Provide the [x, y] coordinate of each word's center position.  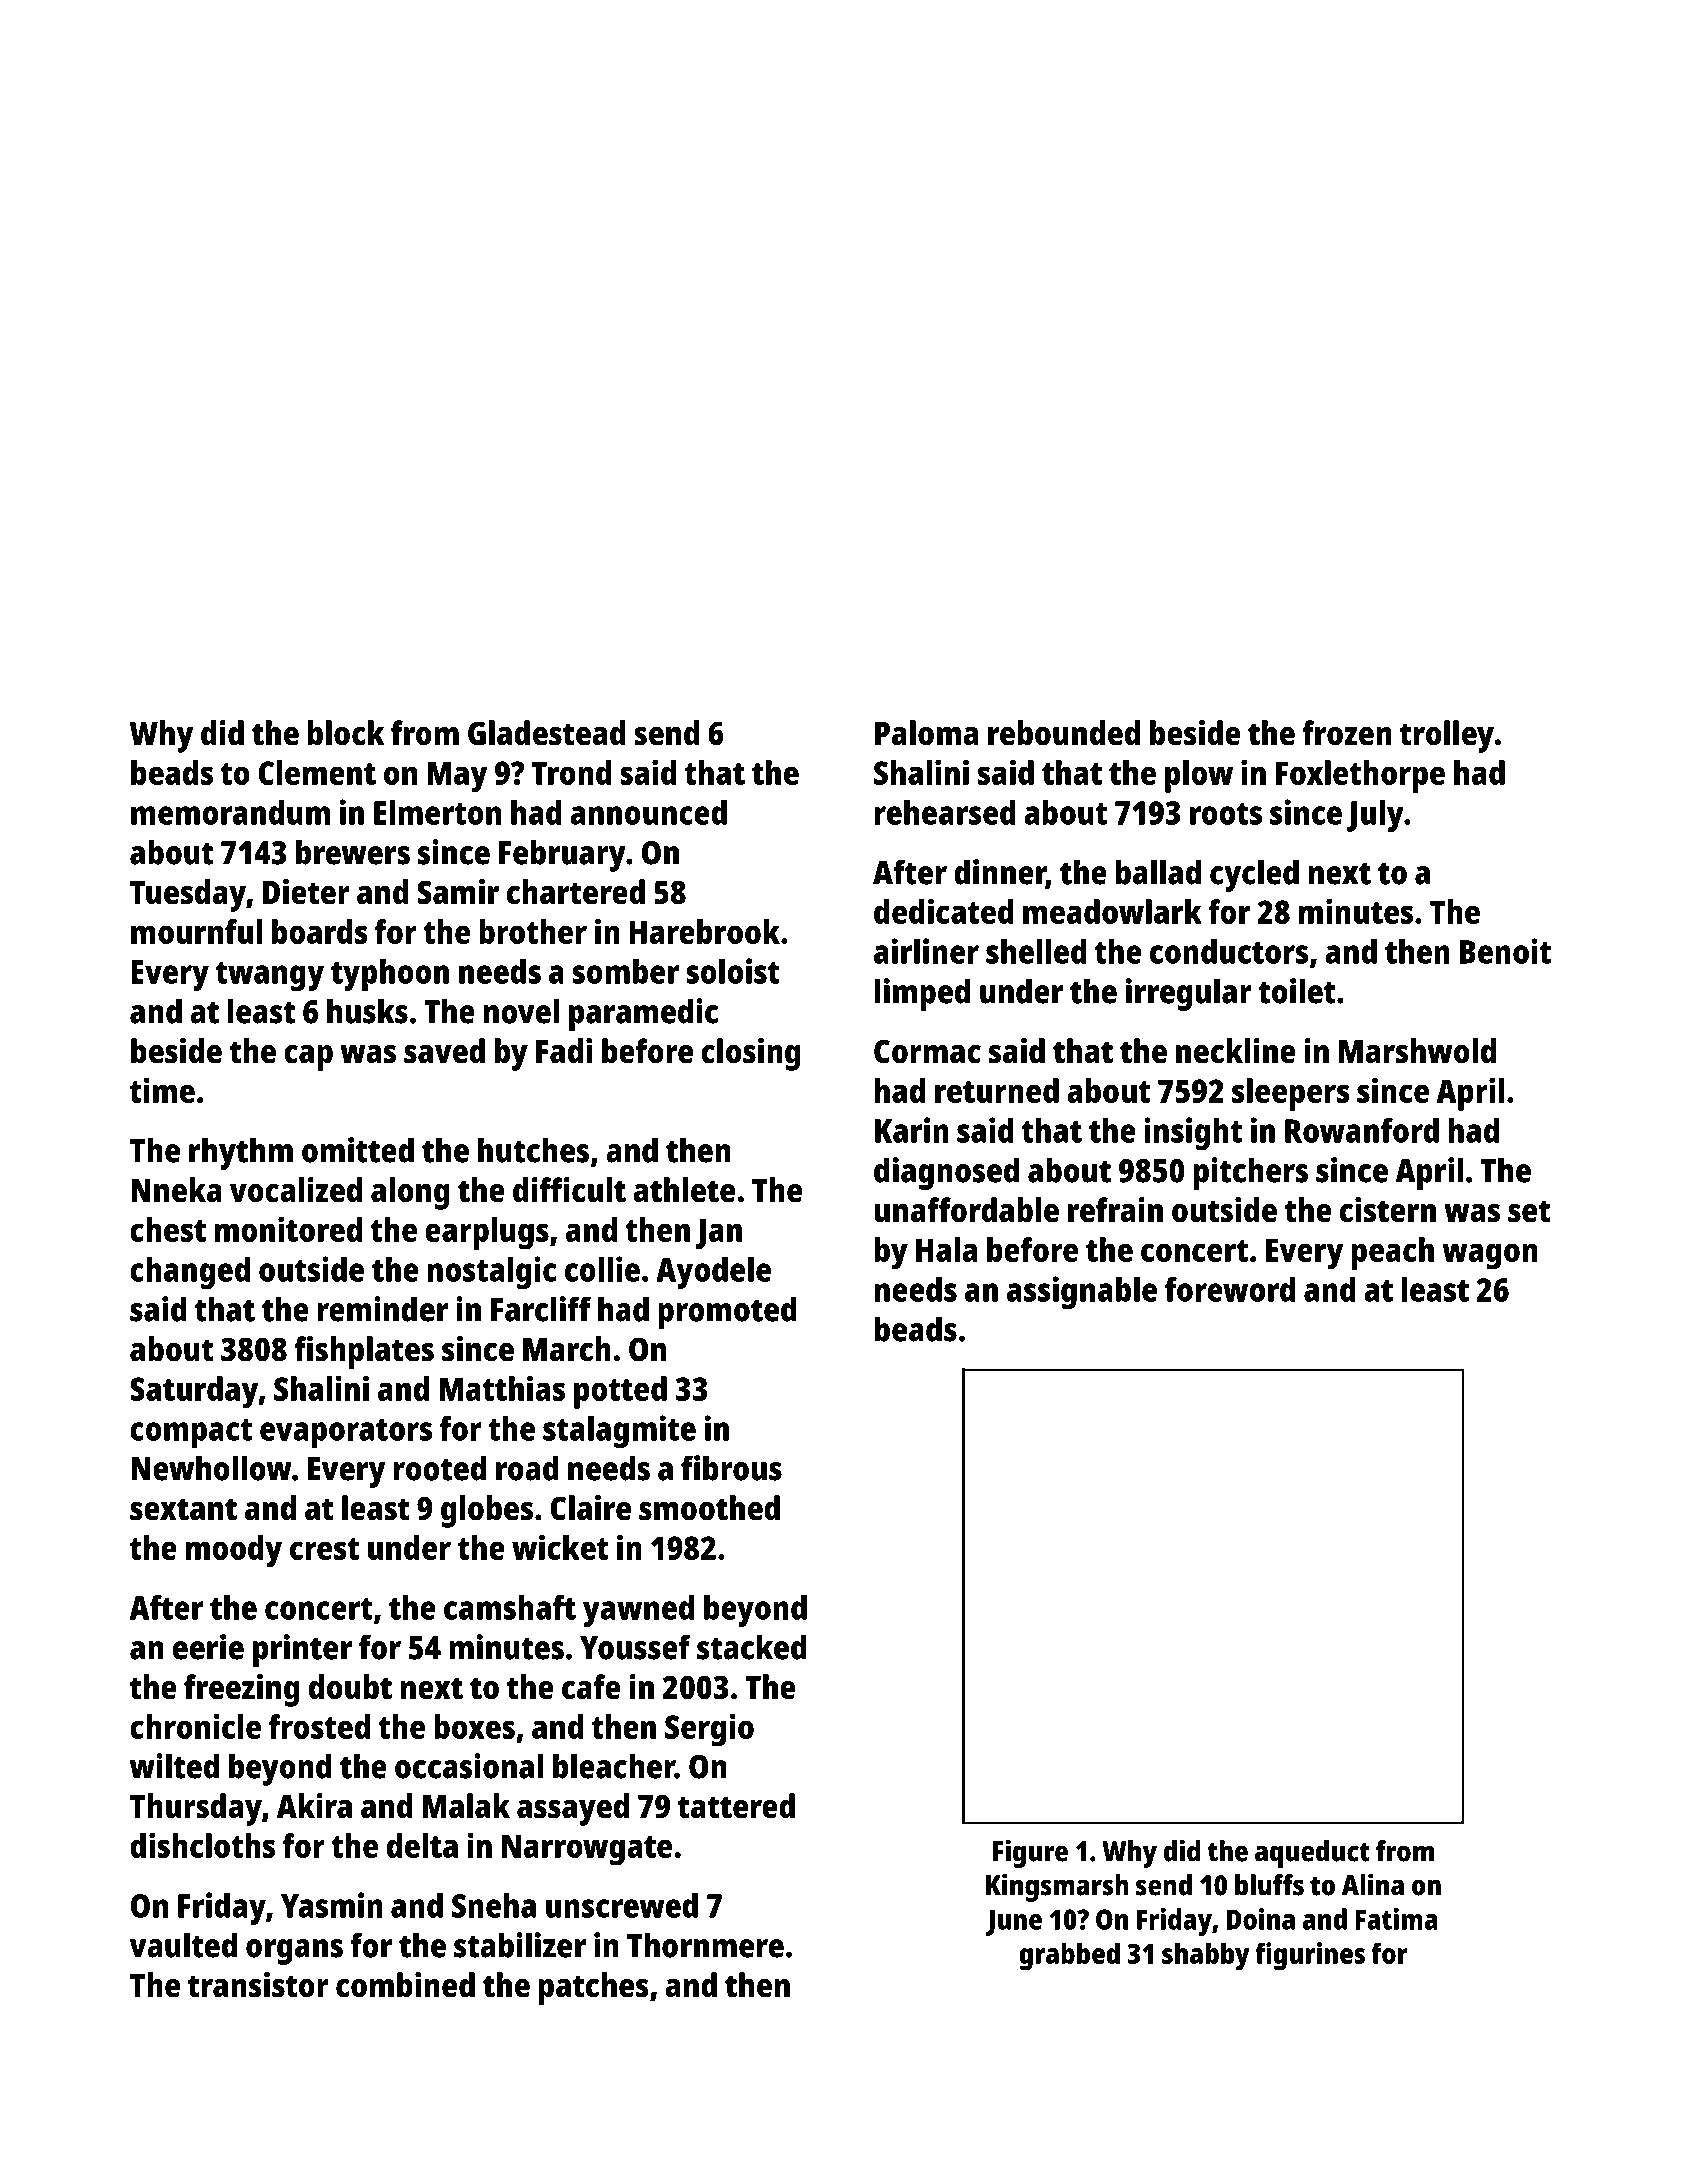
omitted [358, 1150]
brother [533, 931]
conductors [1229, 951]
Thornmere [705, 1945]
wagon [1490, 1256]
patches [594, 1988]
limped [922, 994]
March [567, 1349]
